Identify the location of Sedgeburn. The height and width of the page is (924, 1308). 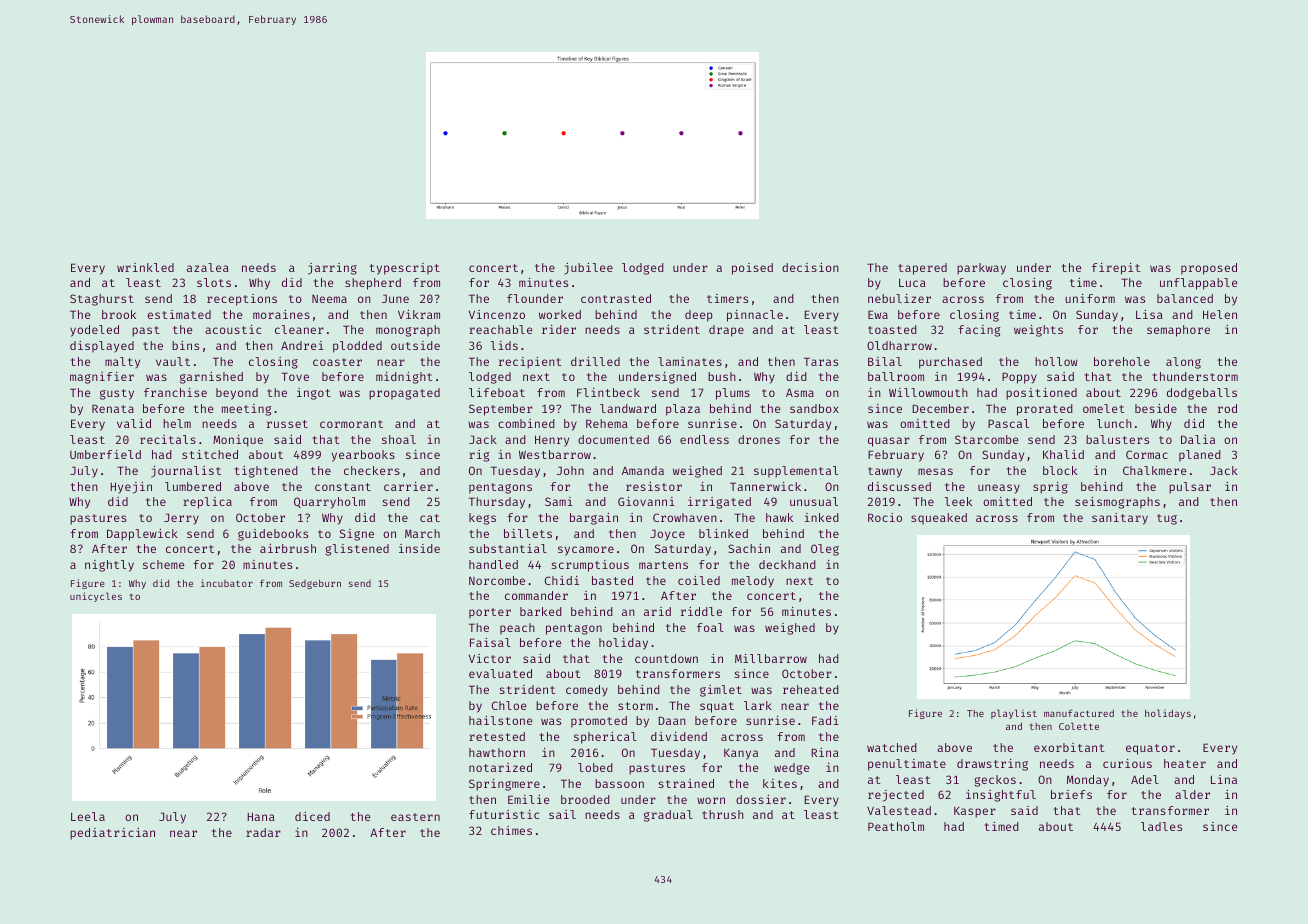
(315, 584).
